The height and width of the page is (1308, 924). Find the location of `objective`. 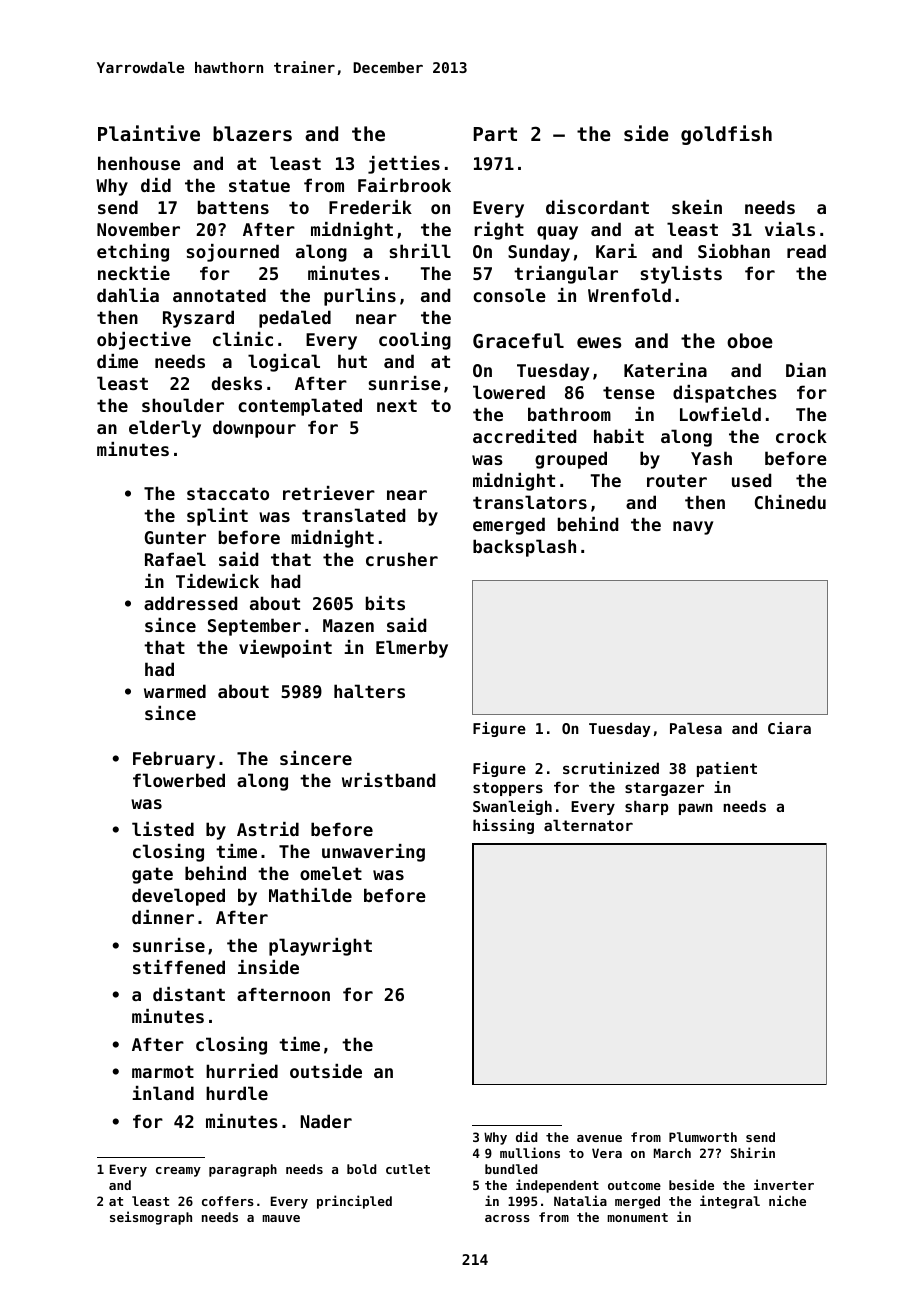

objective is located at coordinates (144, 341).
